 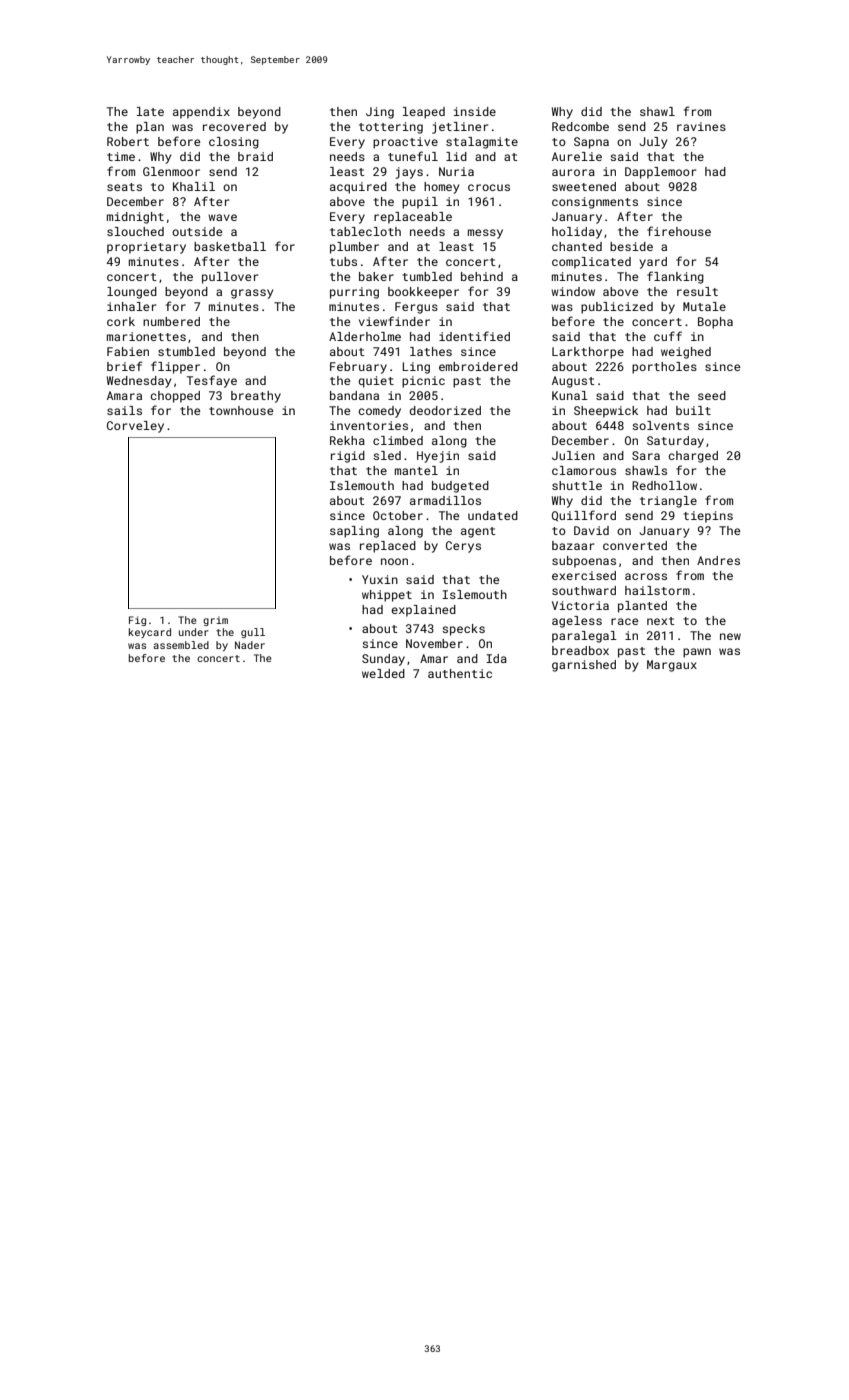 What do you see at coordinates (128, 141) in the page?
I see `Robert` at bounding box center [128, 141].
